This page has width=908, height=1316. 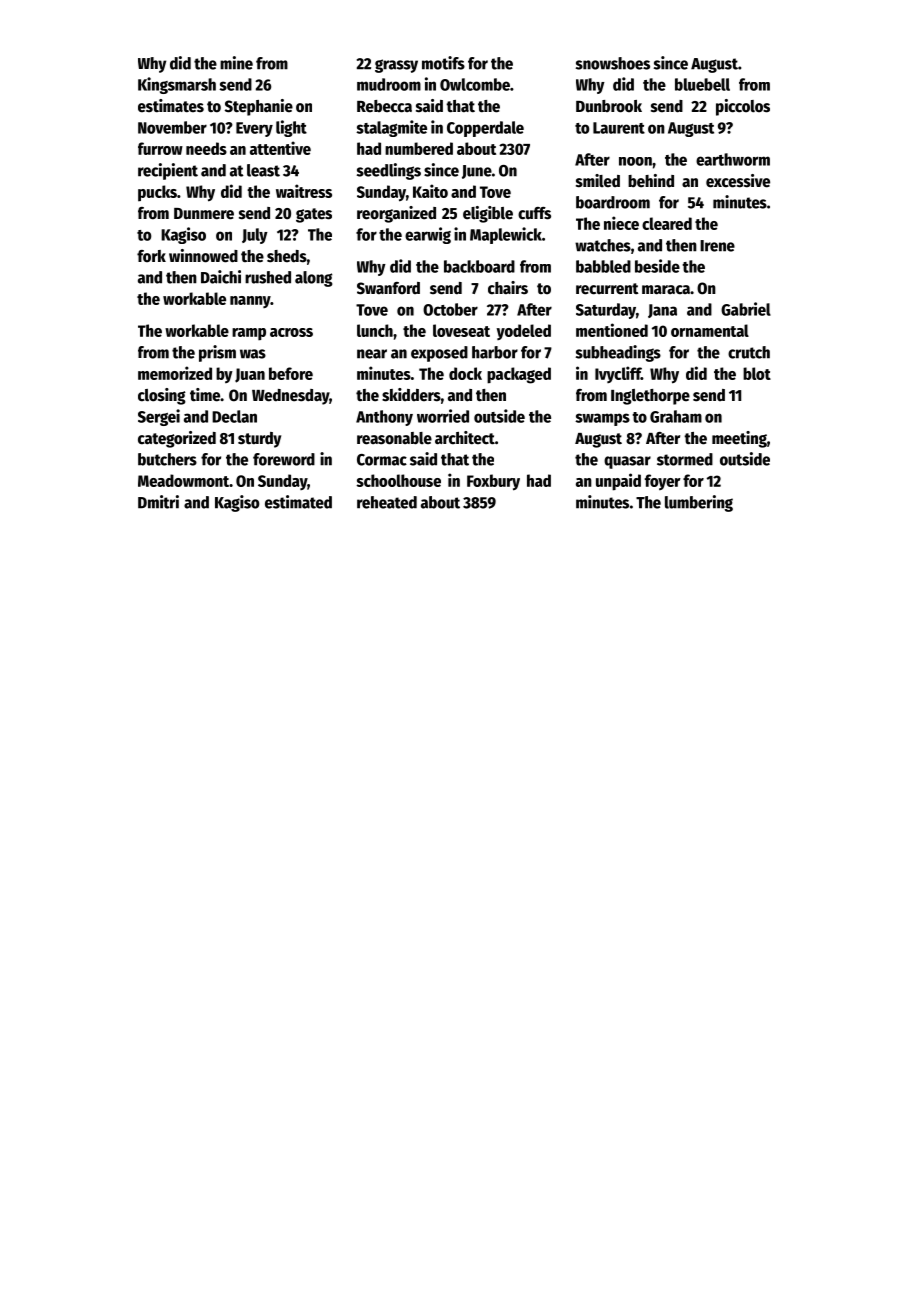 I want to click on loveseat, so click(x=461, y=330).
